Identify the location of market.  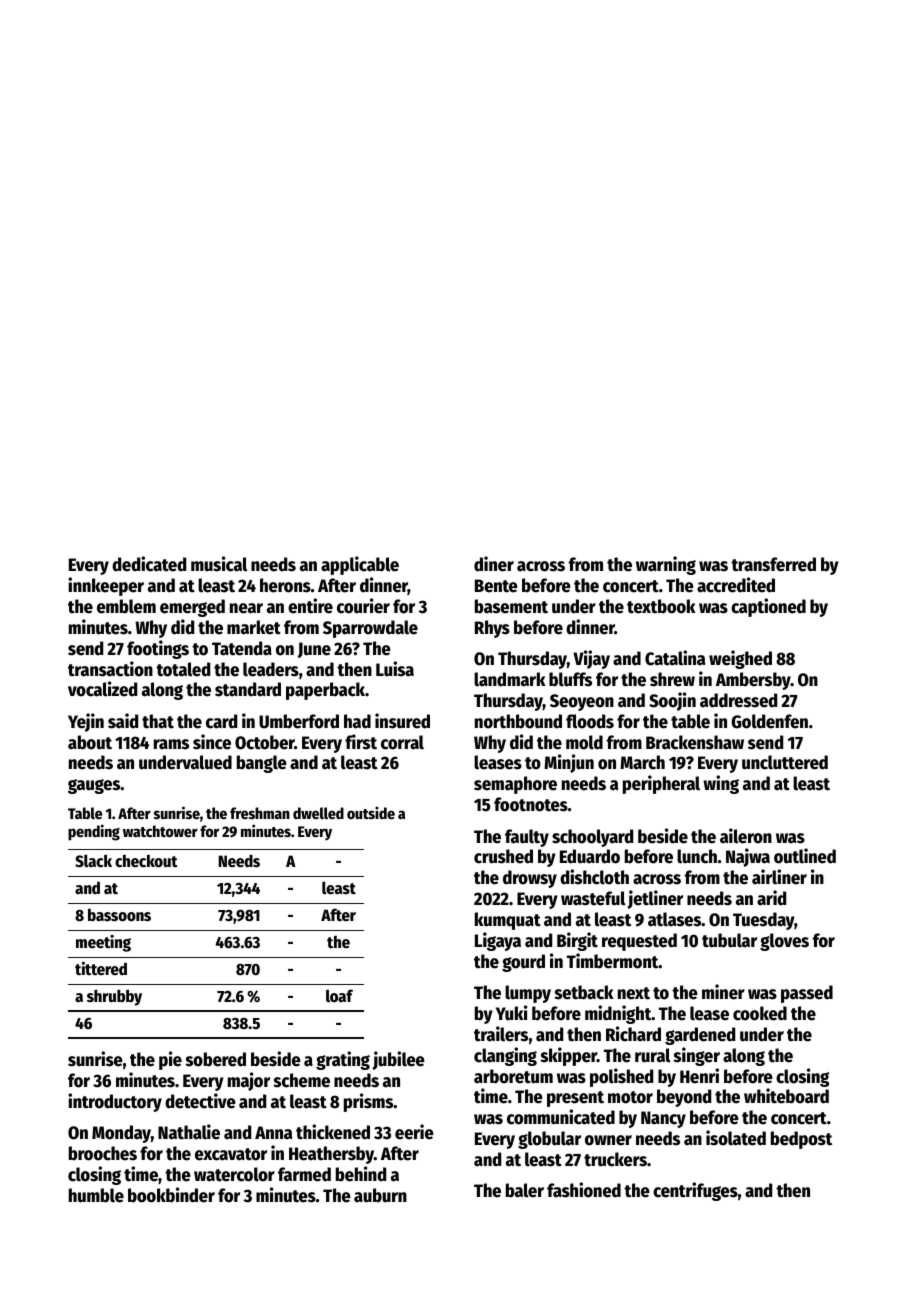
(254, 627).
